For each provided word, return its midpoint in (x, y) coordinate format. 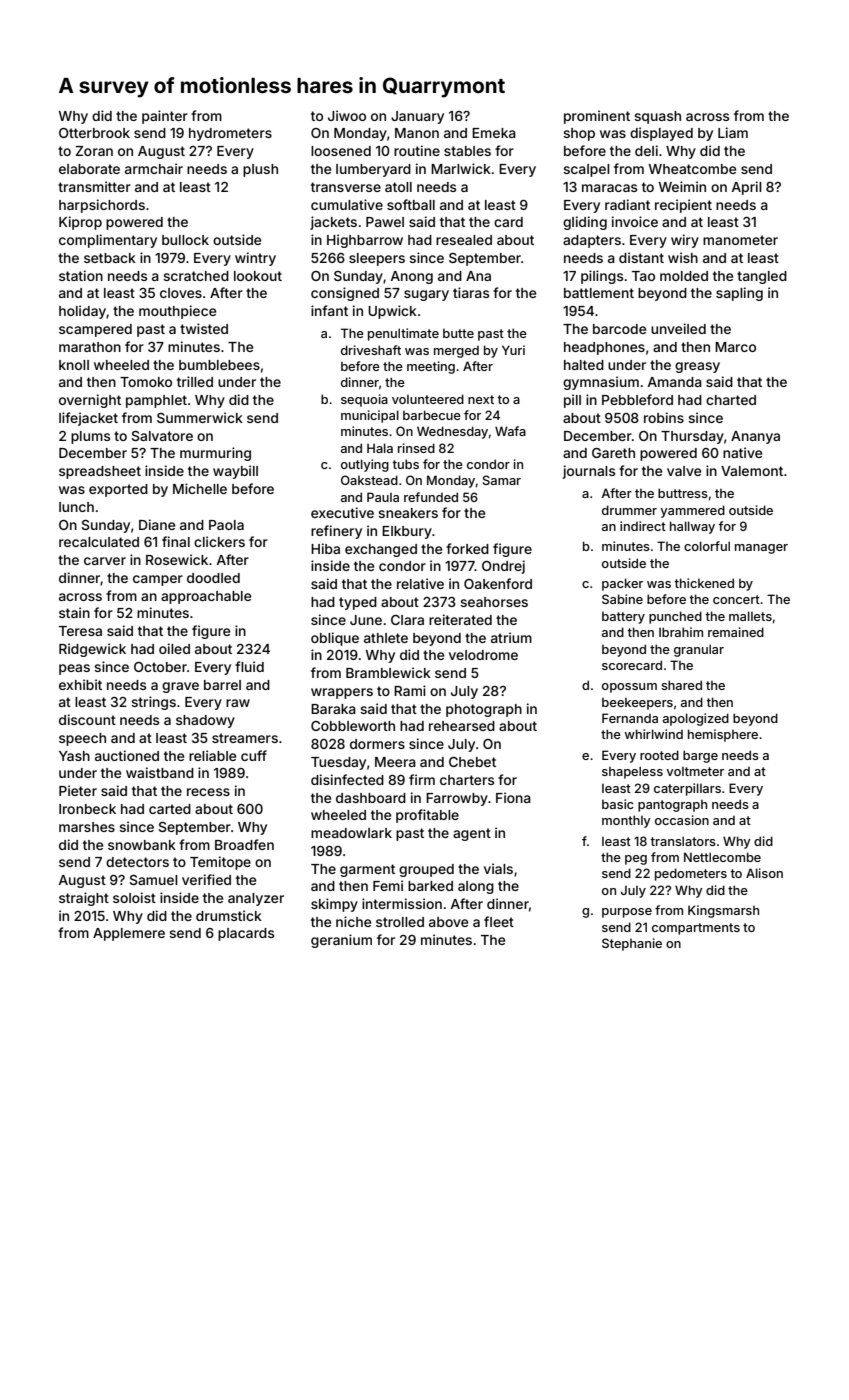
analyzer (256, 899)
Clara (407, 620)
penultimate (403, 334)
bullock (185, 240)
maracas (609, 188)
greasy (697, 367)
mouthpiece (177, 312)
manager (761, 549)
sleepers (377, 259)
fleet (499, 921)
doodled (213, 578)
